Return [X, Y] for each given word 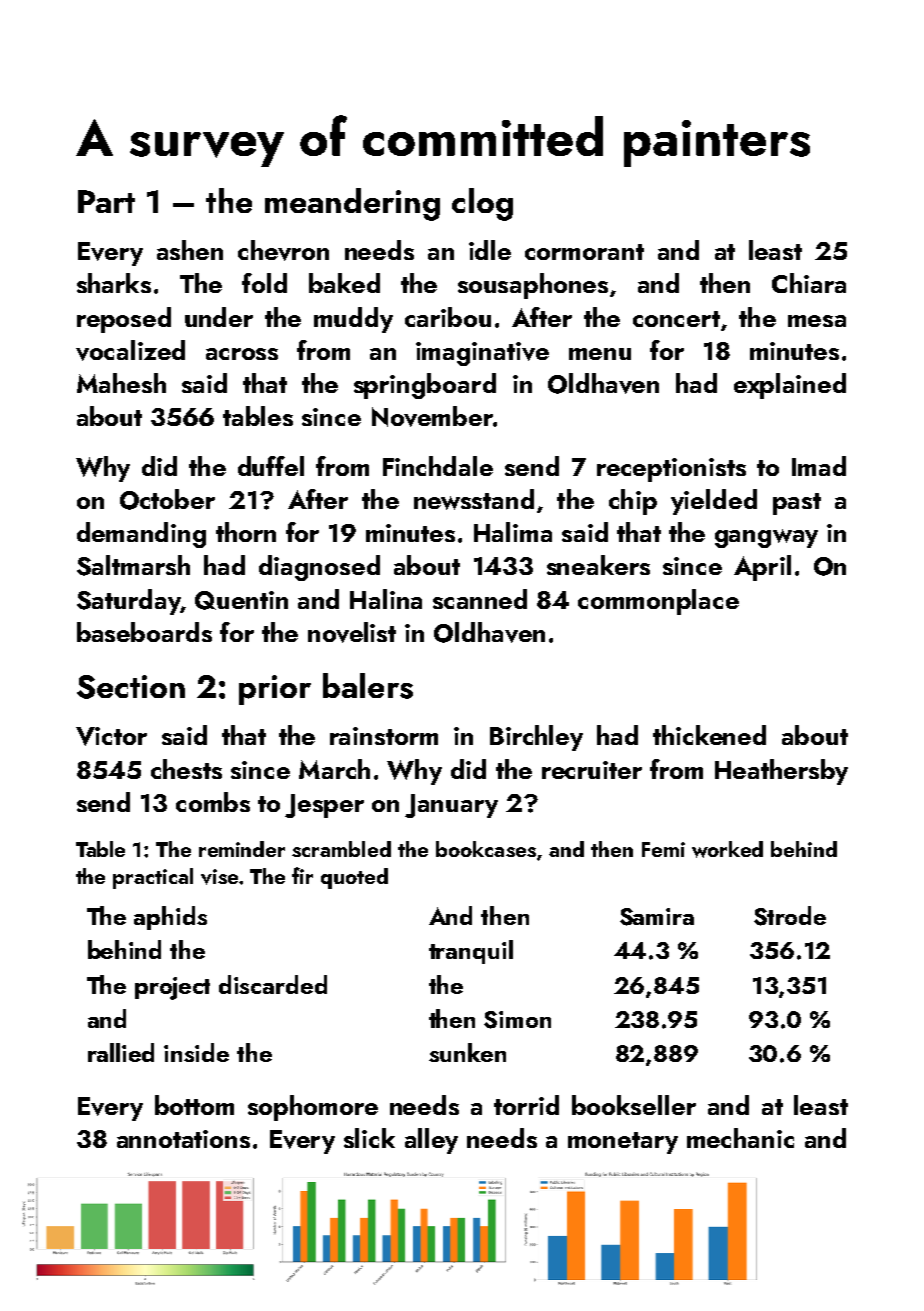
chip [633, 502]
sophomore [313, 1108]
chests [186, 769]
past [797, 504]
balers [368, 686]
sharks [114, 283]
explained [790, 386]
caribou [448, 317]
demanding [141, 535]
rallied [121, 1052]
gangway [766, 538]
